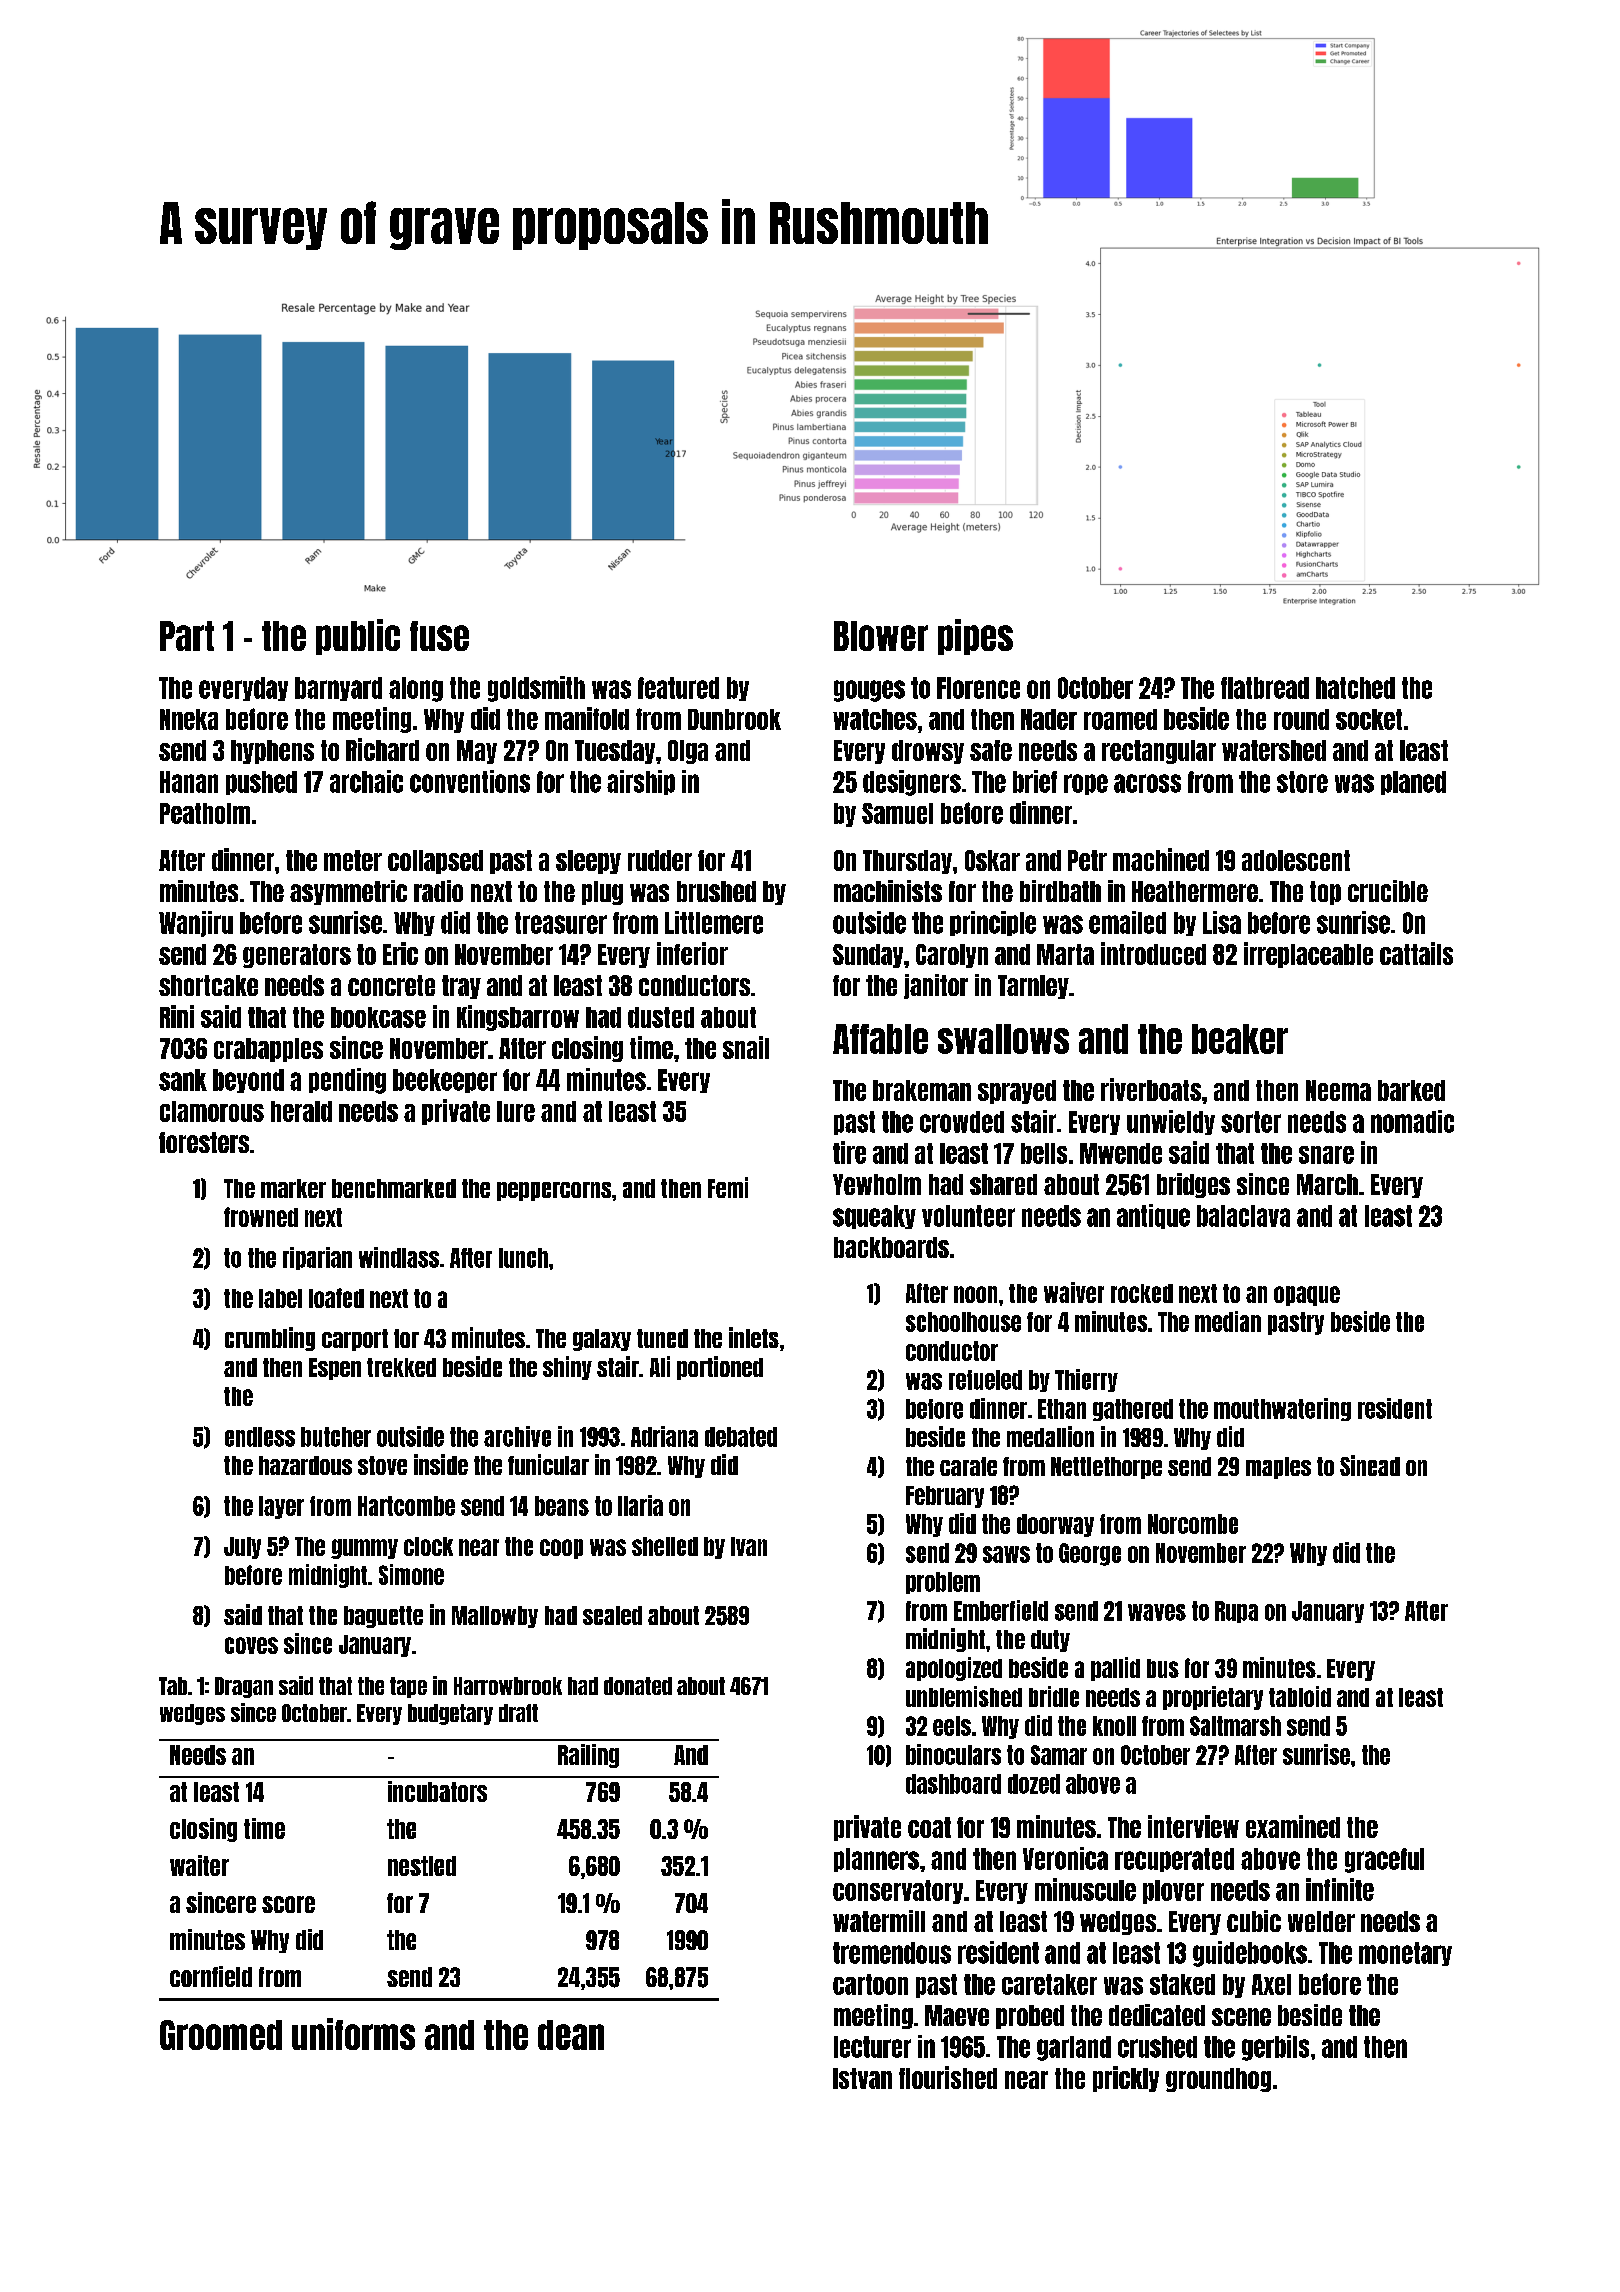  What do you see at coordinates (870, 1984) in the screenshot?
I see `cartoon` at bounding box center [870, 1984].
